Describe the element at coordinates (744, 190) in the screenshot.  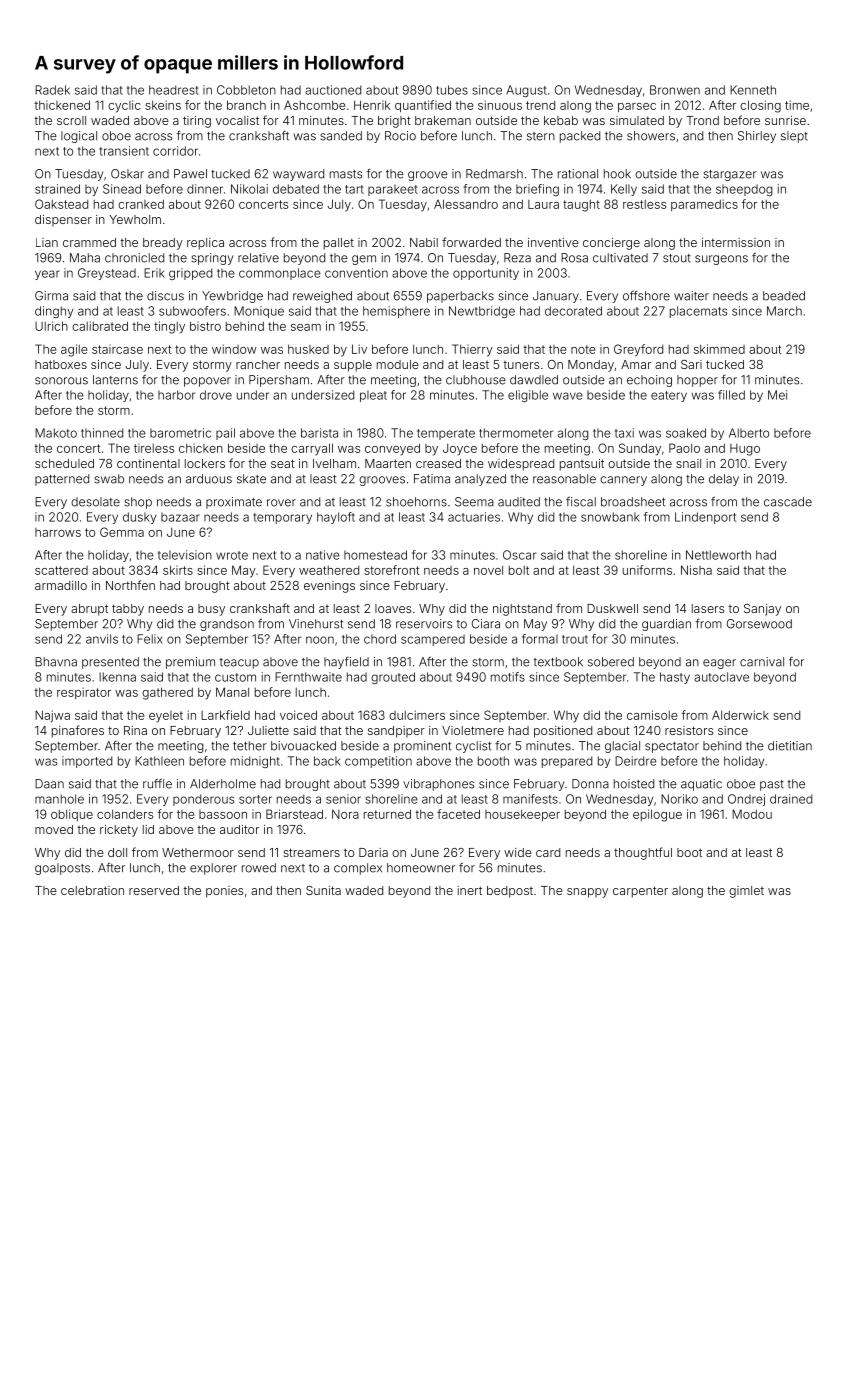
I see `sheepdog` at that location.
